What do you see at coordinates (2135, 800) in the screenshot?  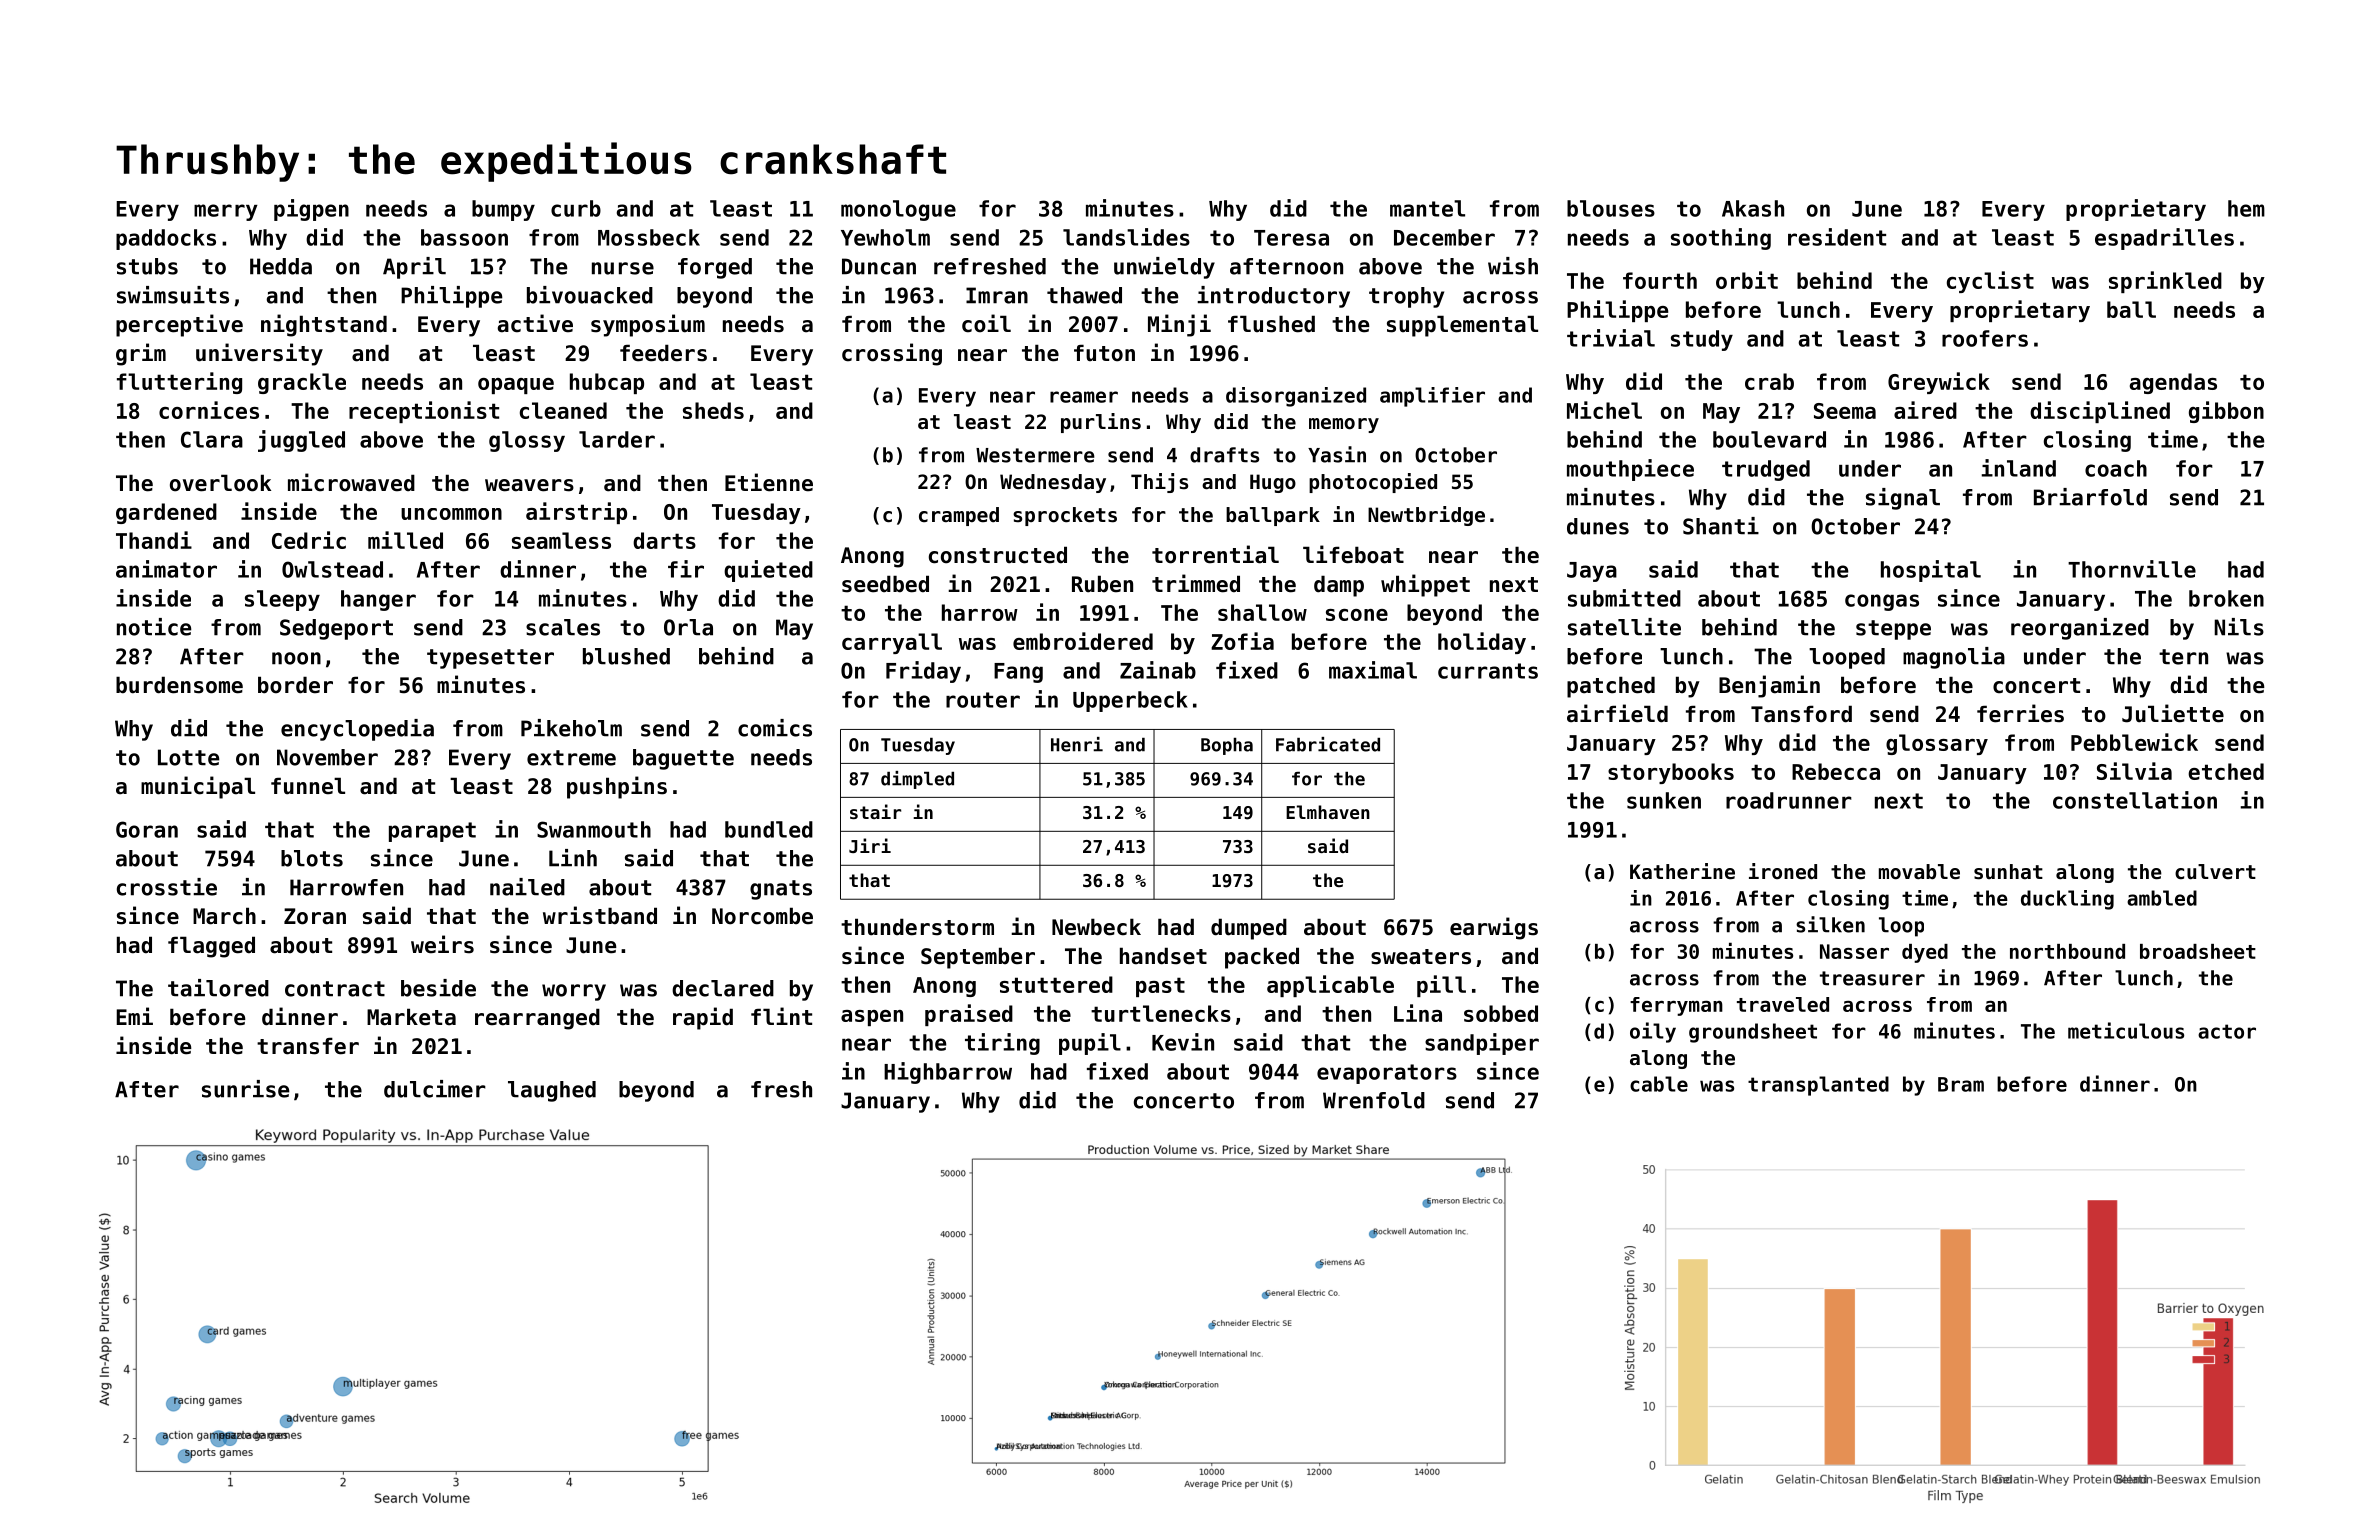 I see `constellation` at bounding box center [2135, 800].
